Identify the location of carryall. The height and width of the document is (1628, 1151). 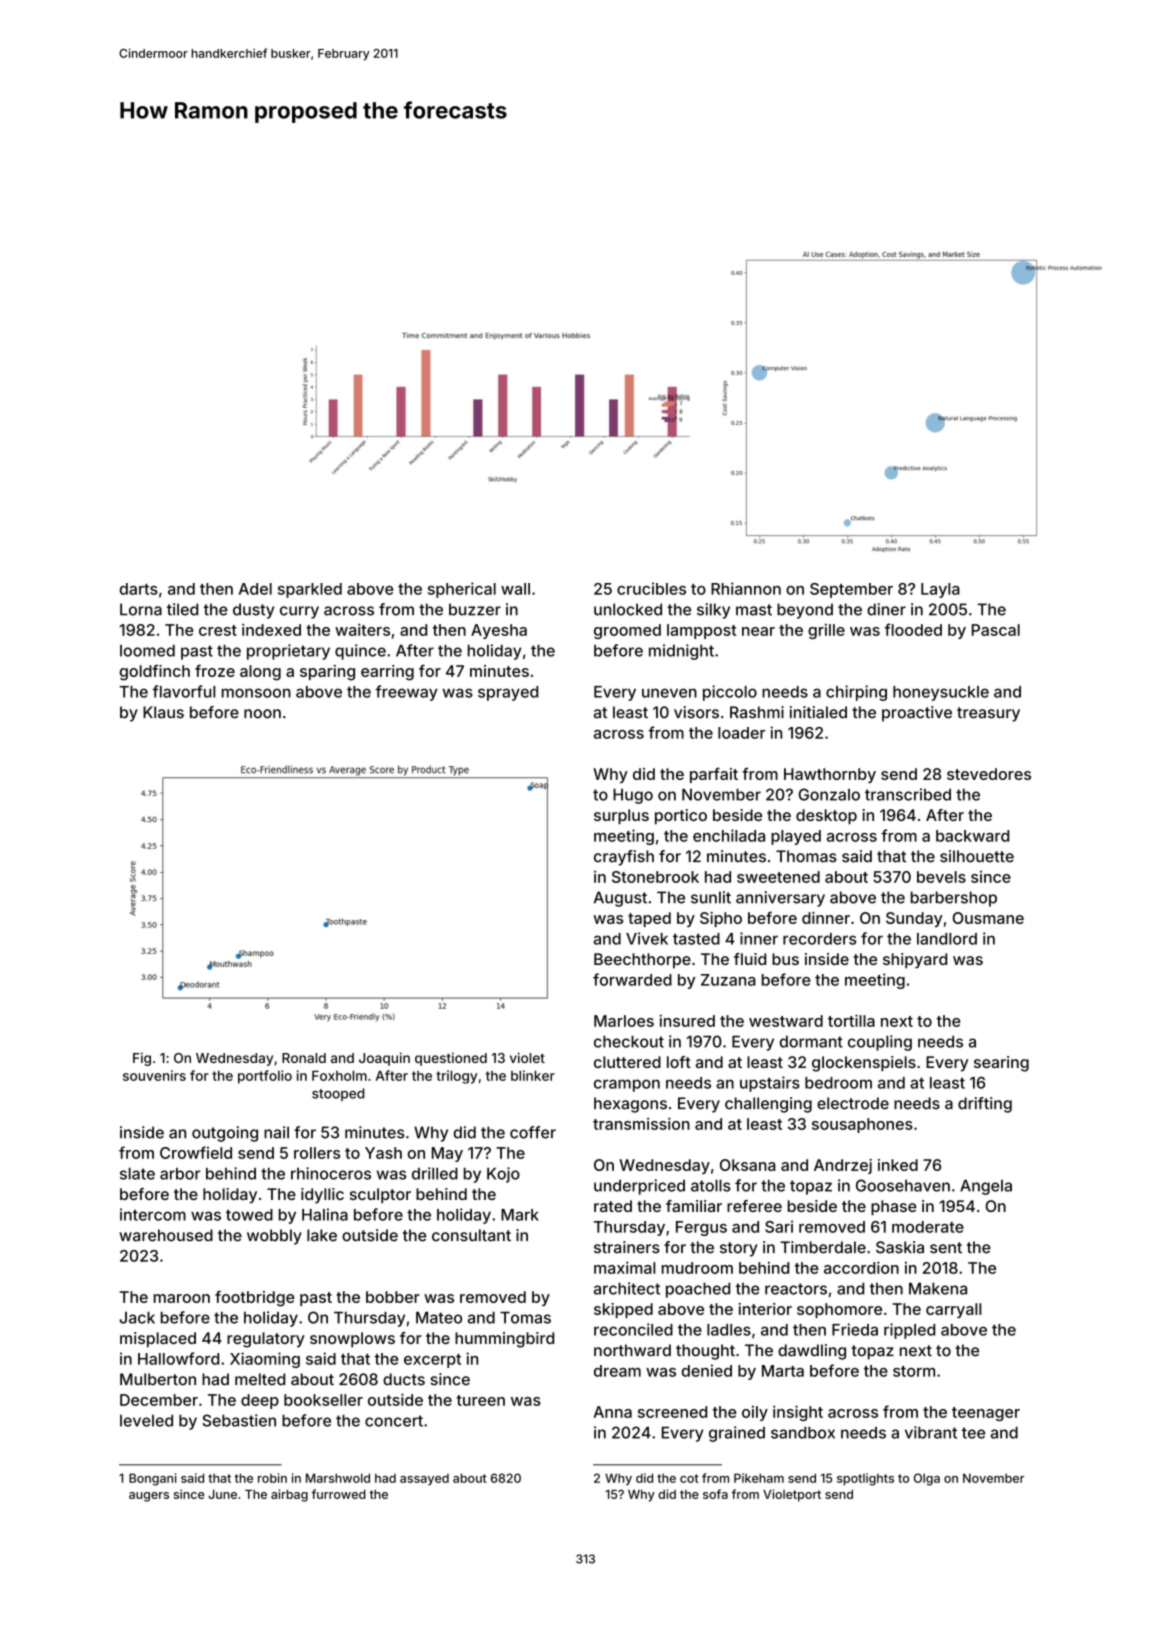
(953, 1310).
